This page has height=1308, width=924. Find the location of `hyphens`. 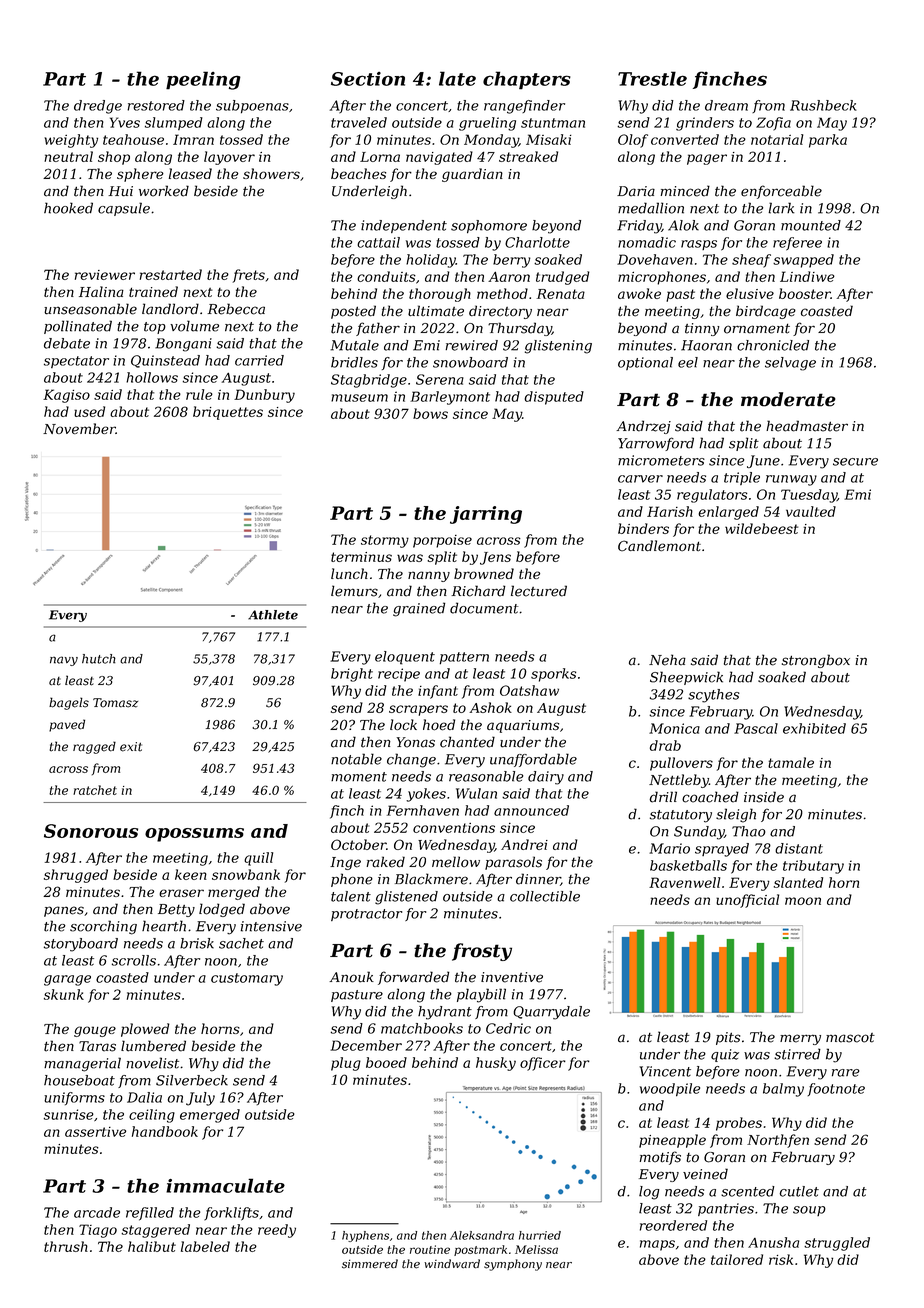

hyphens is located at coordinates (365, 1236).
